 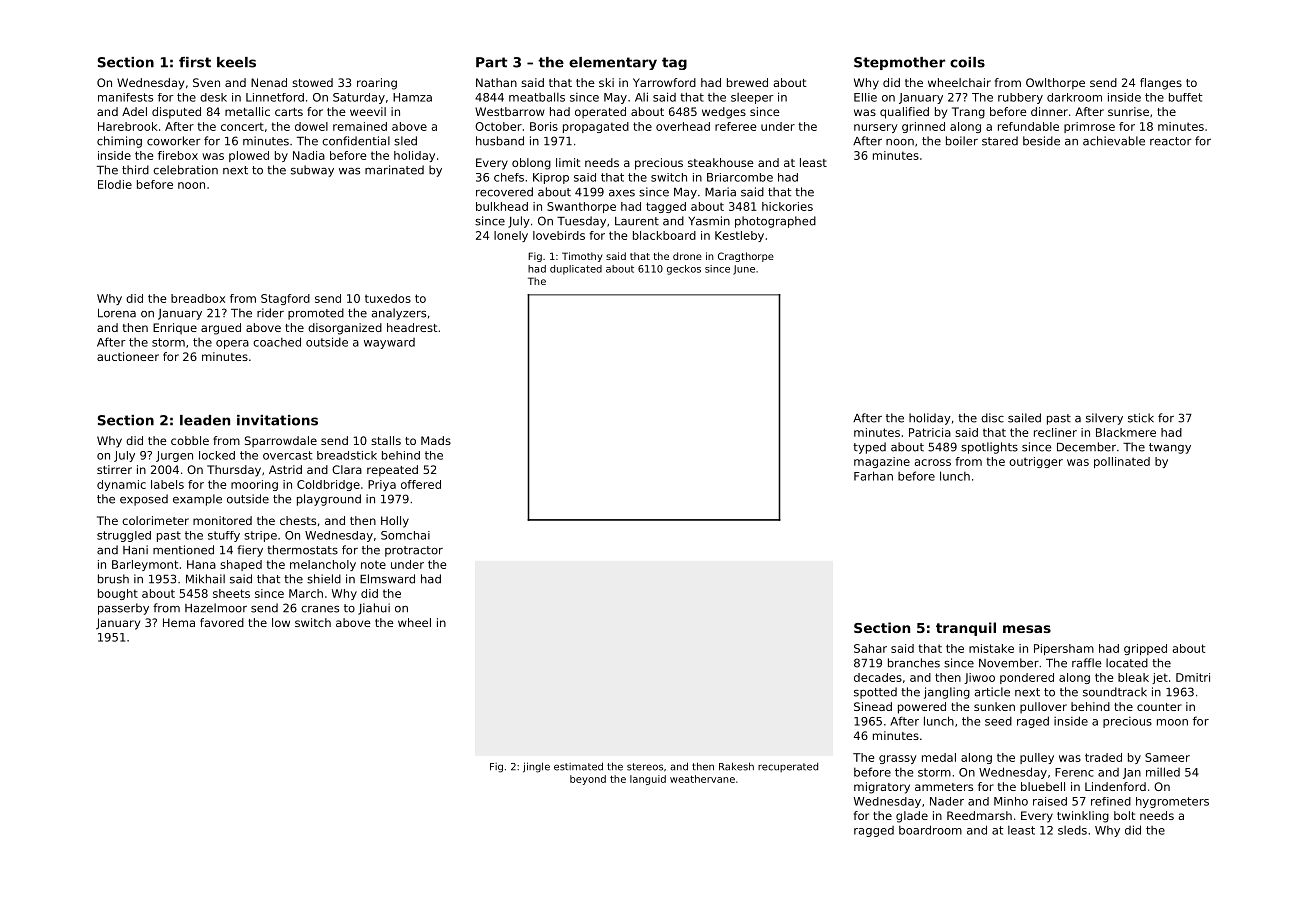 What do you see at coordinates (405, 535) in the screenshot?
I see `Somchai` at bounding box center [405, 535].
